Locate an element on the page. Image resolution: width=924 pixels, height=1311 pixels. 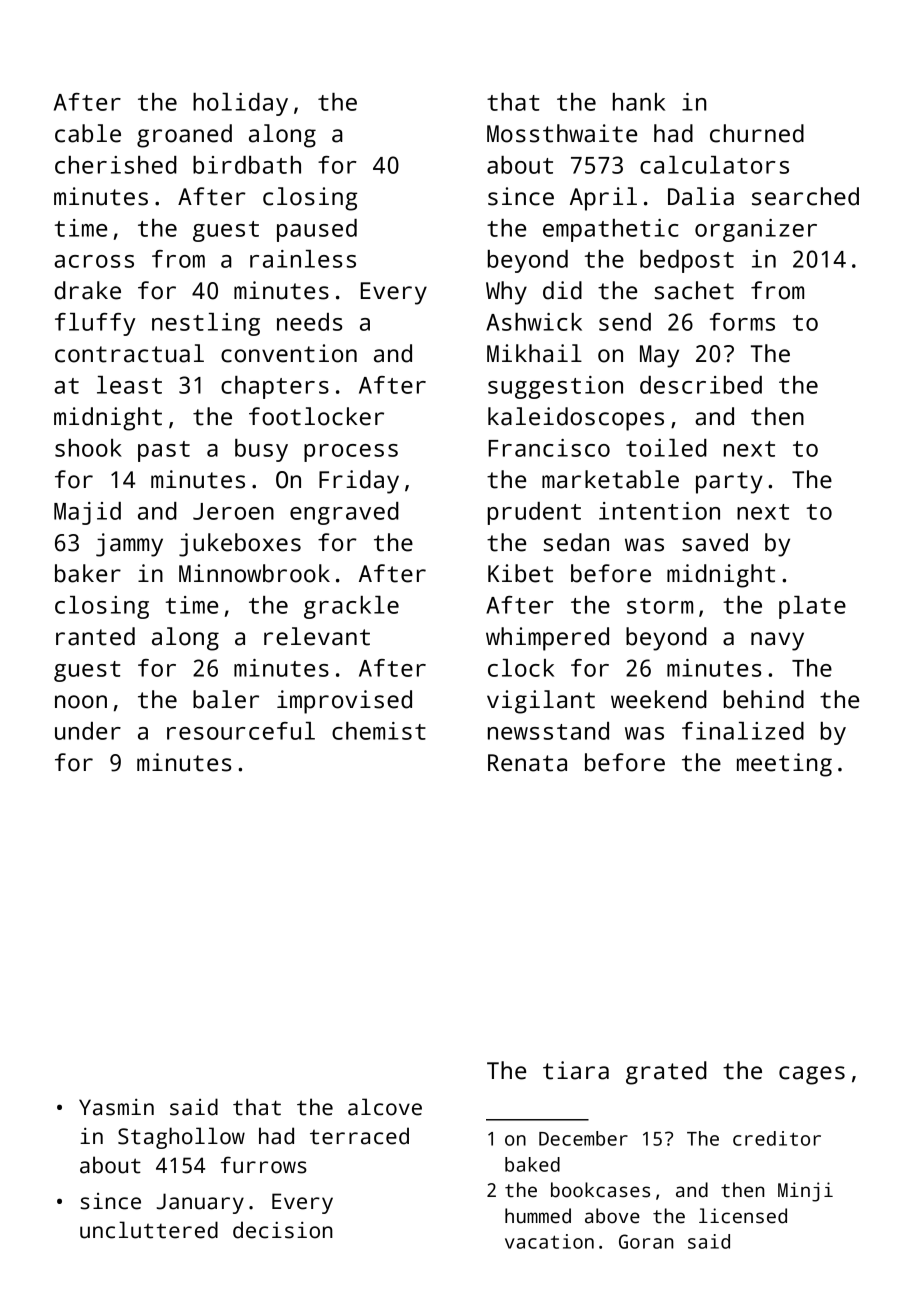
December is located at coordinates (583, 1138).
